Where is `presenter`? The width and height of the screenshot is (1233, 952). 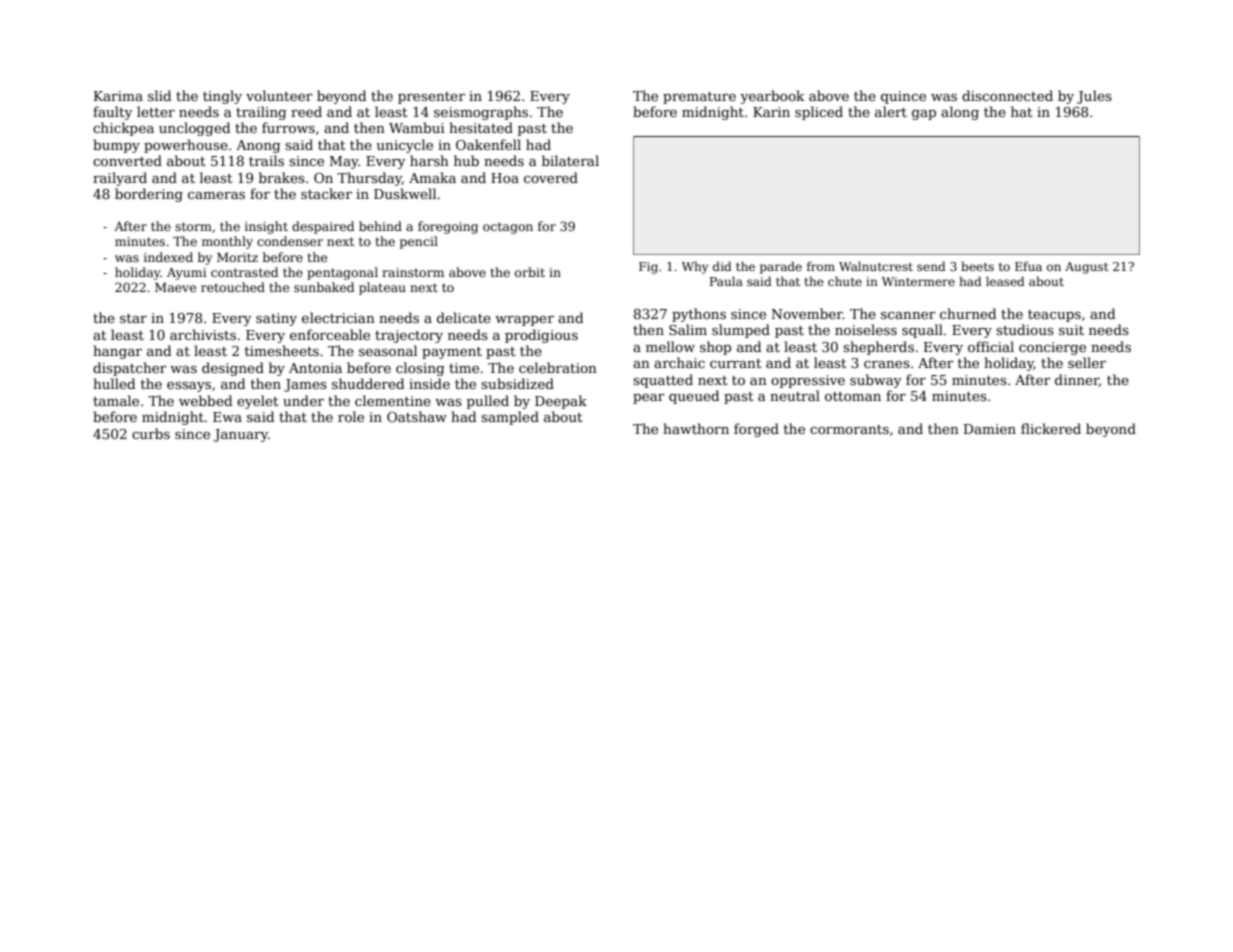 presenter is located at coordinates (431, 98).
